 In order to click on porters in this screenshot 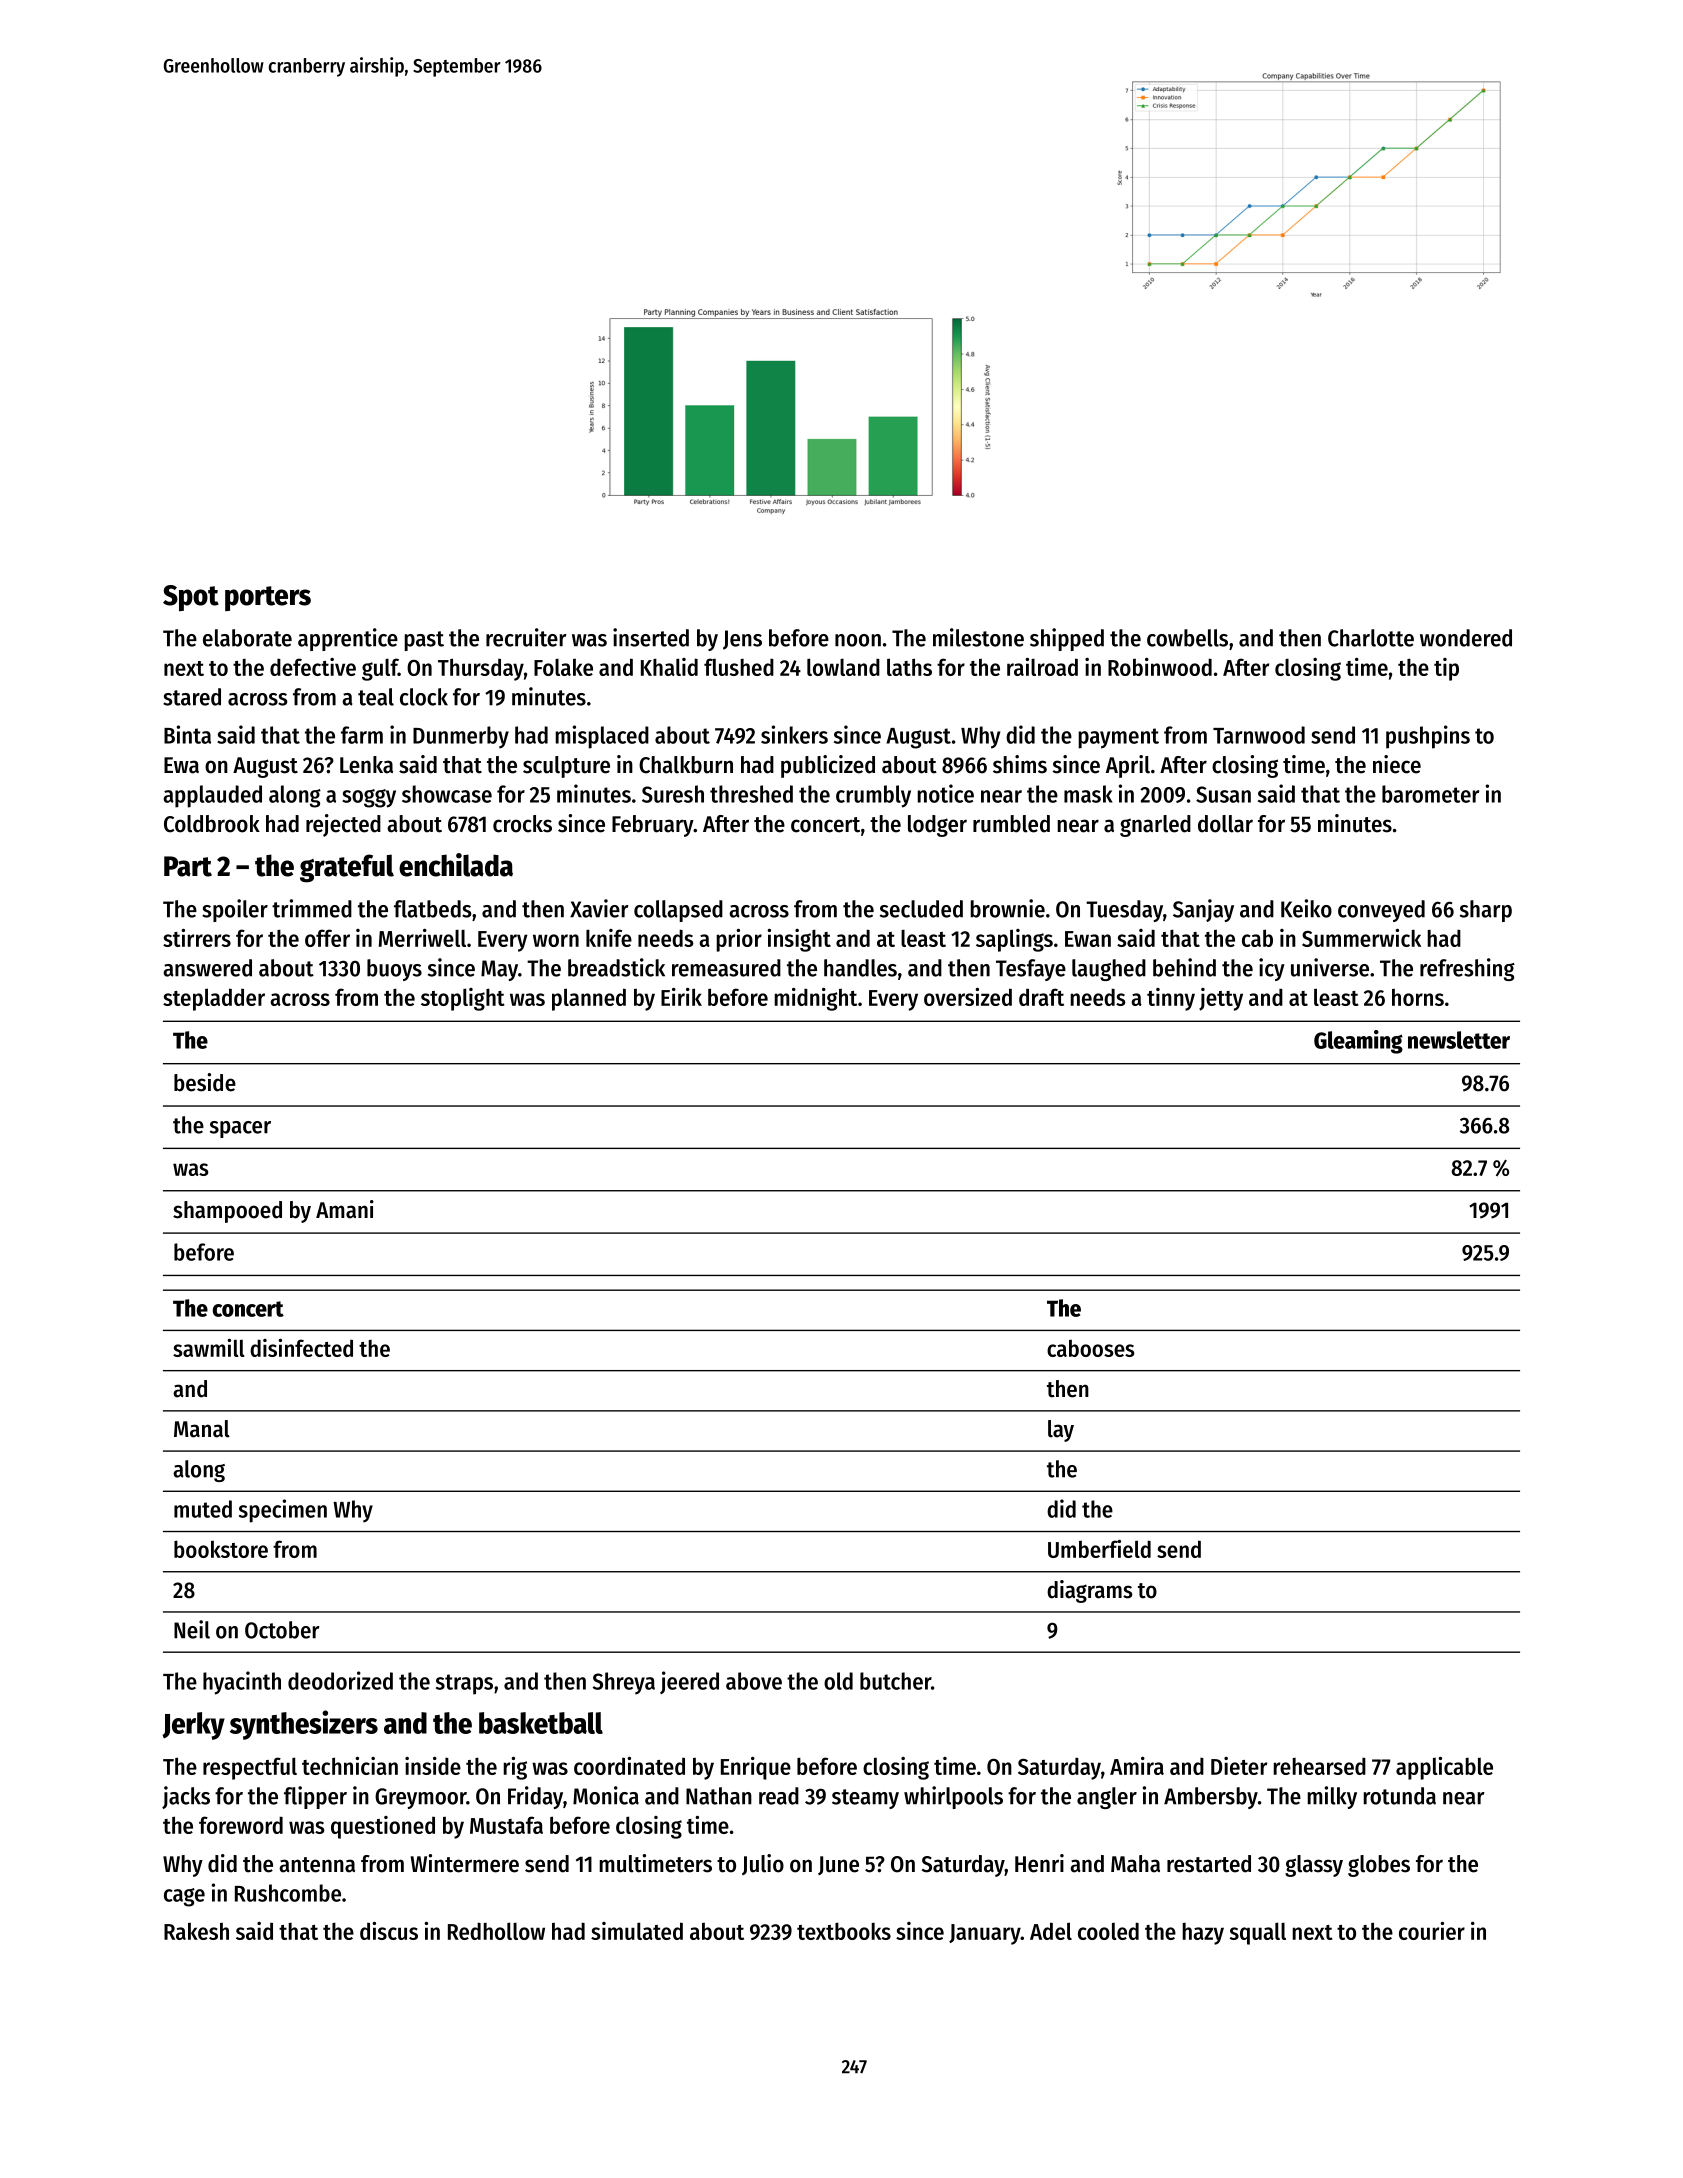, I will do `click(268, 598)`.
